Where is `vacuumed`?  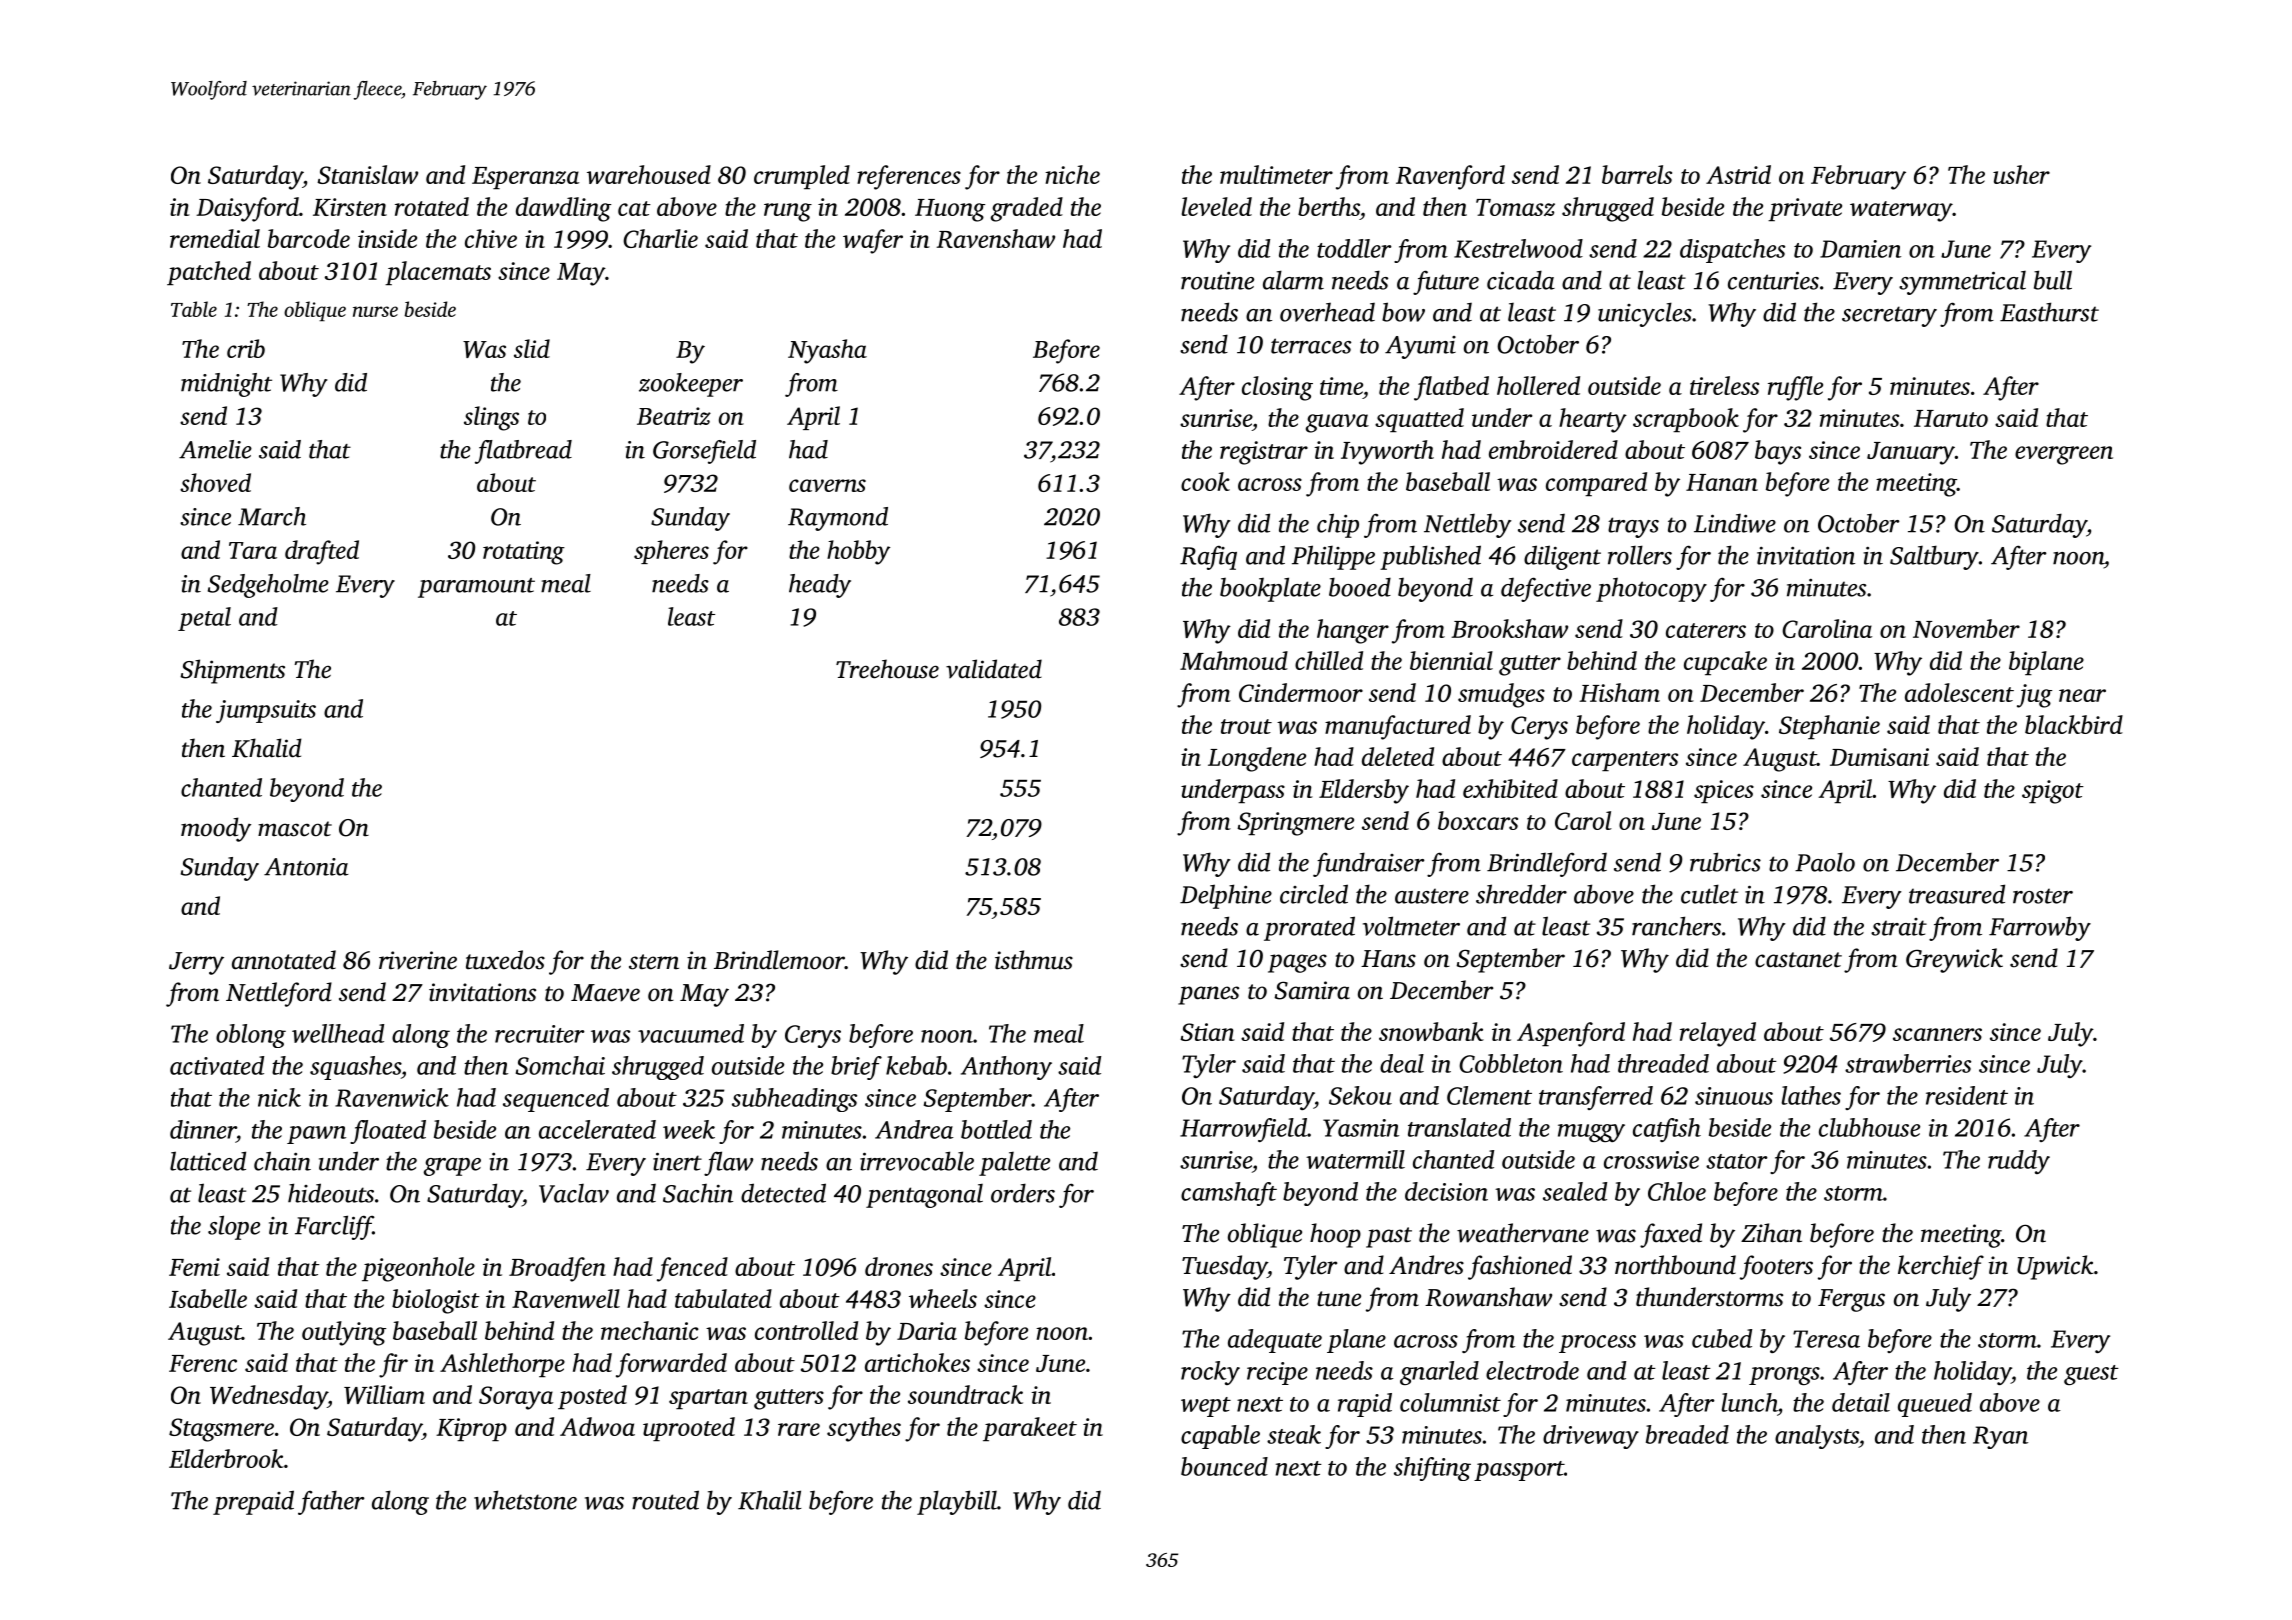
vacuumed is located at coordinates (691, 1033).
